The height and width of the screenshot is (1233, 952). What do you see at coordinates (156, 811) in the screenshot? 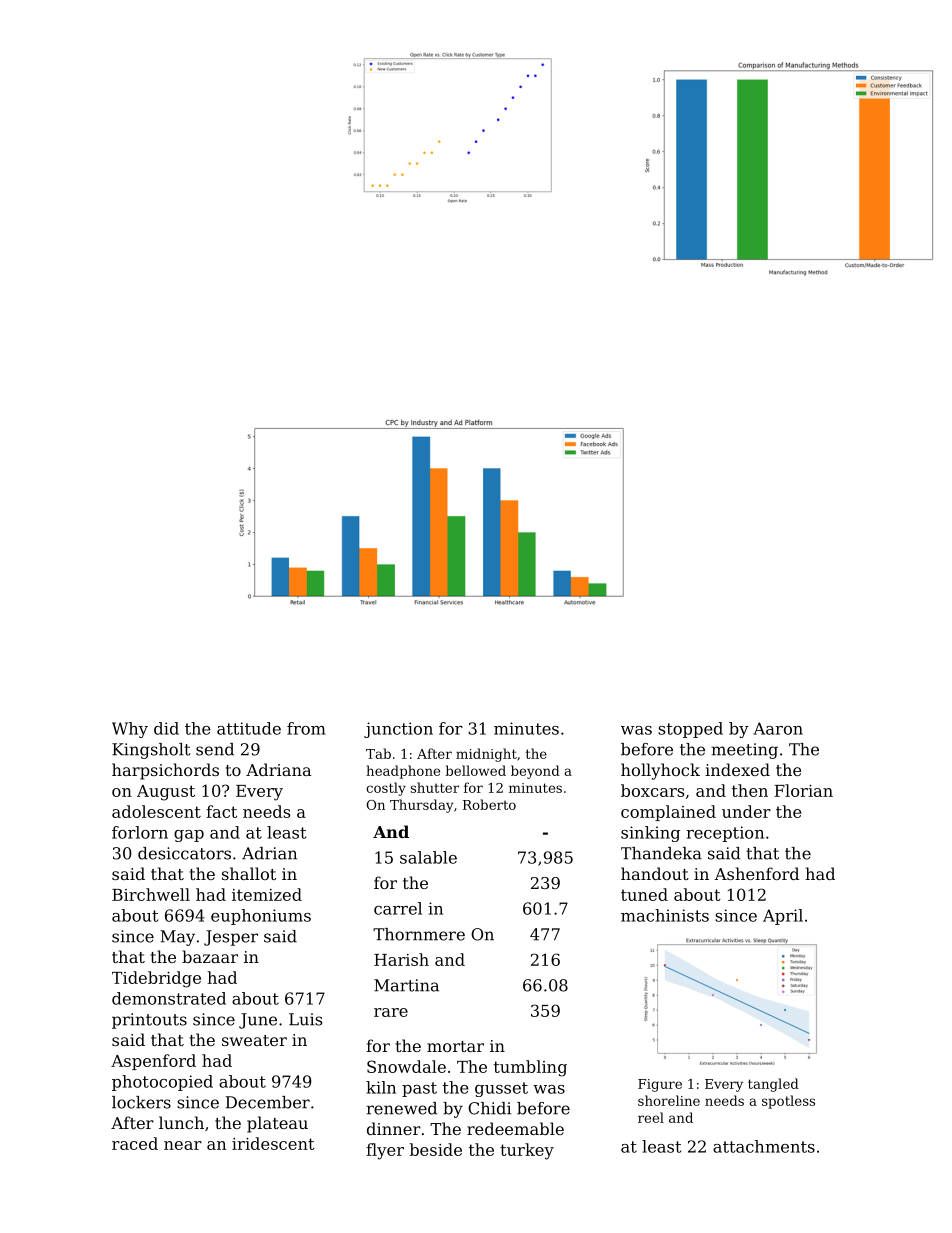
I see `adolescent` at bounding box center [156, 811].
